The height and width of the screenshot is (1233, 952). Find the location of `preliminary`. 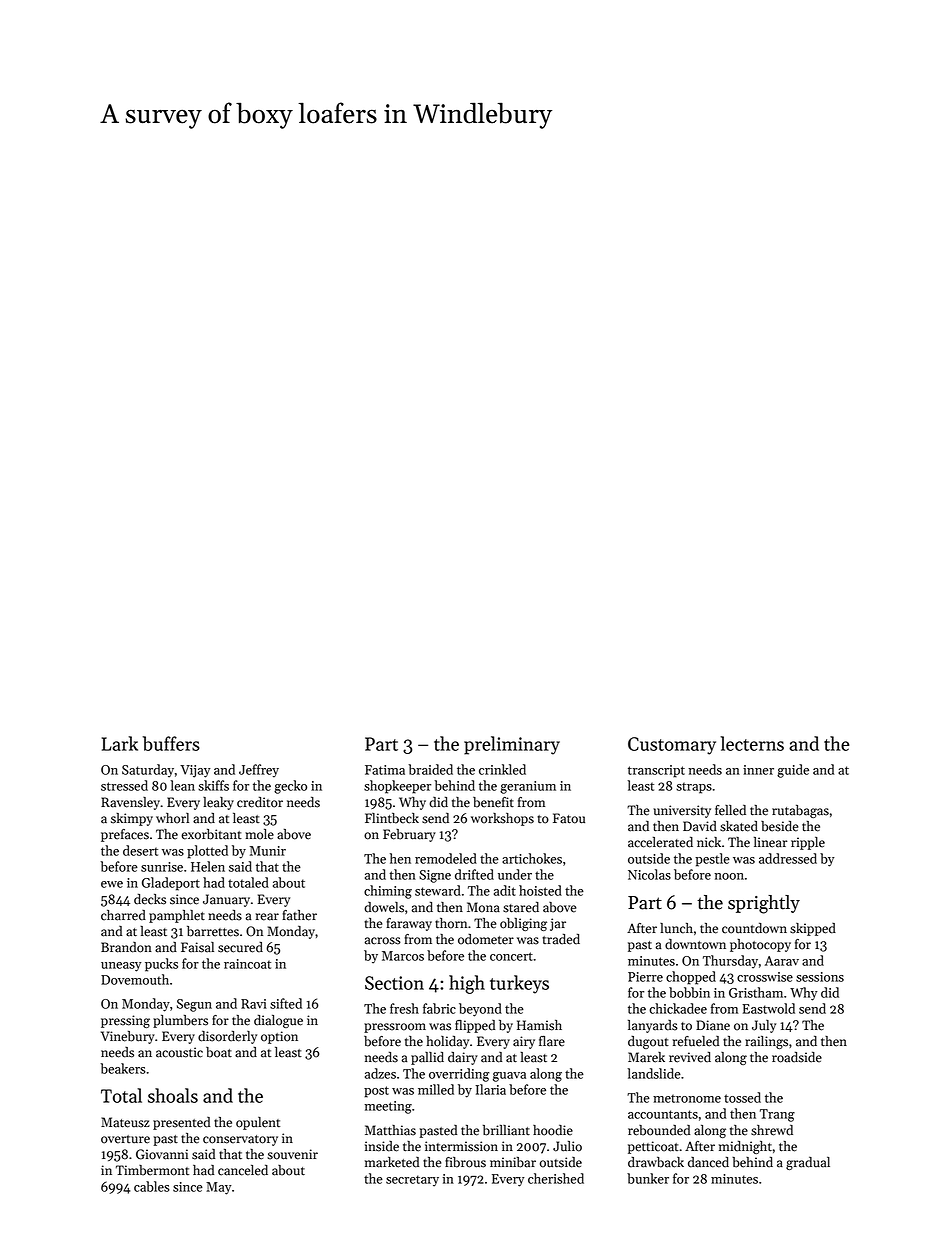

preliminary is located at coordinates (512, 745).
